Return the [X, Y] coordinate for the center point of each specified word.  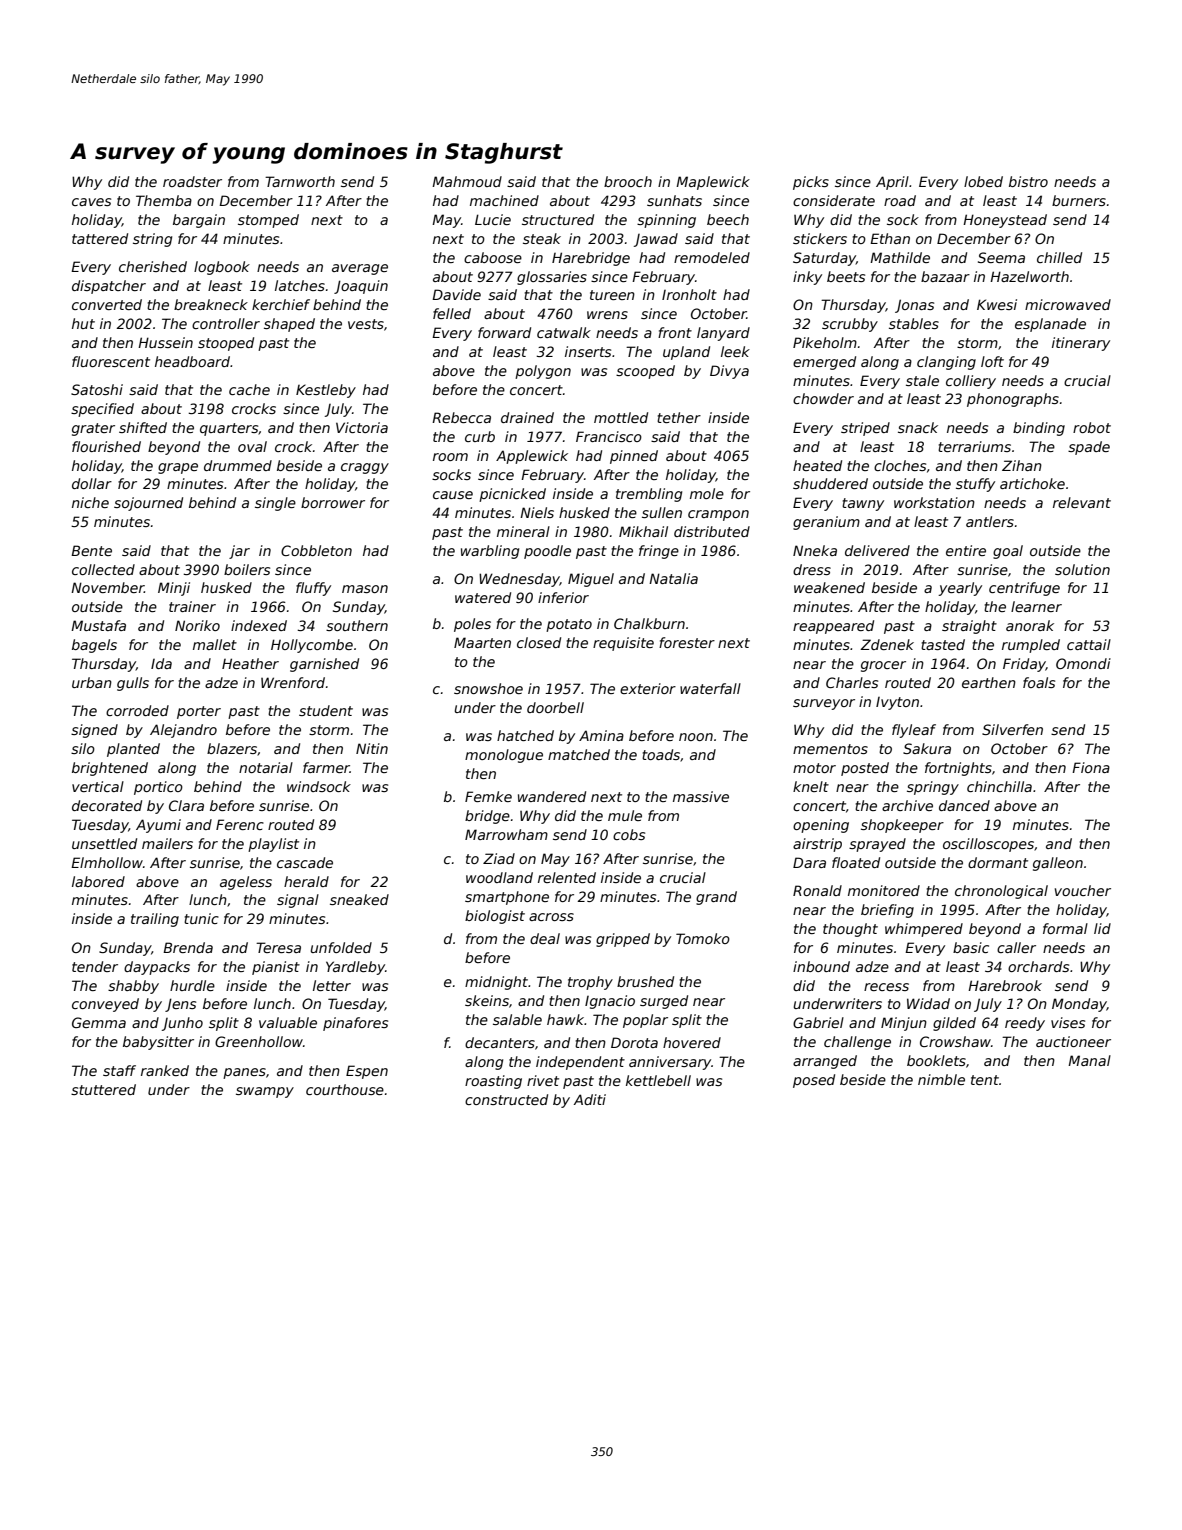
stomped [268, 221]
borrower [333, 502]
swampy [265, 1092]
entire [966, 550]
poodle [547, 552]
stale [922, 380]
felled [452, 313]
